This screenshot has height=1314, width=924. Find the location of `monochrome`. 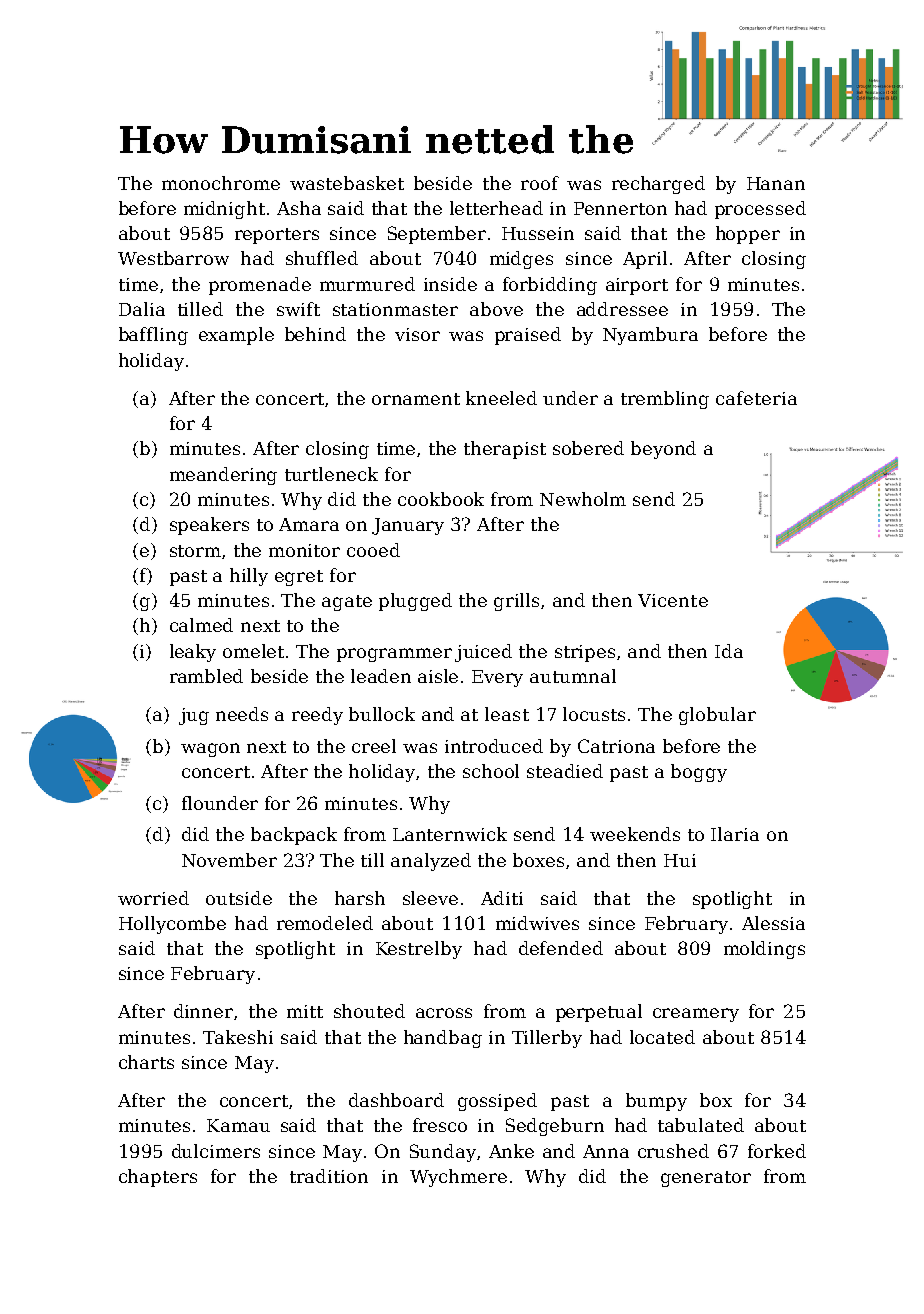

monochrome is located at coordinates (221, 183).
